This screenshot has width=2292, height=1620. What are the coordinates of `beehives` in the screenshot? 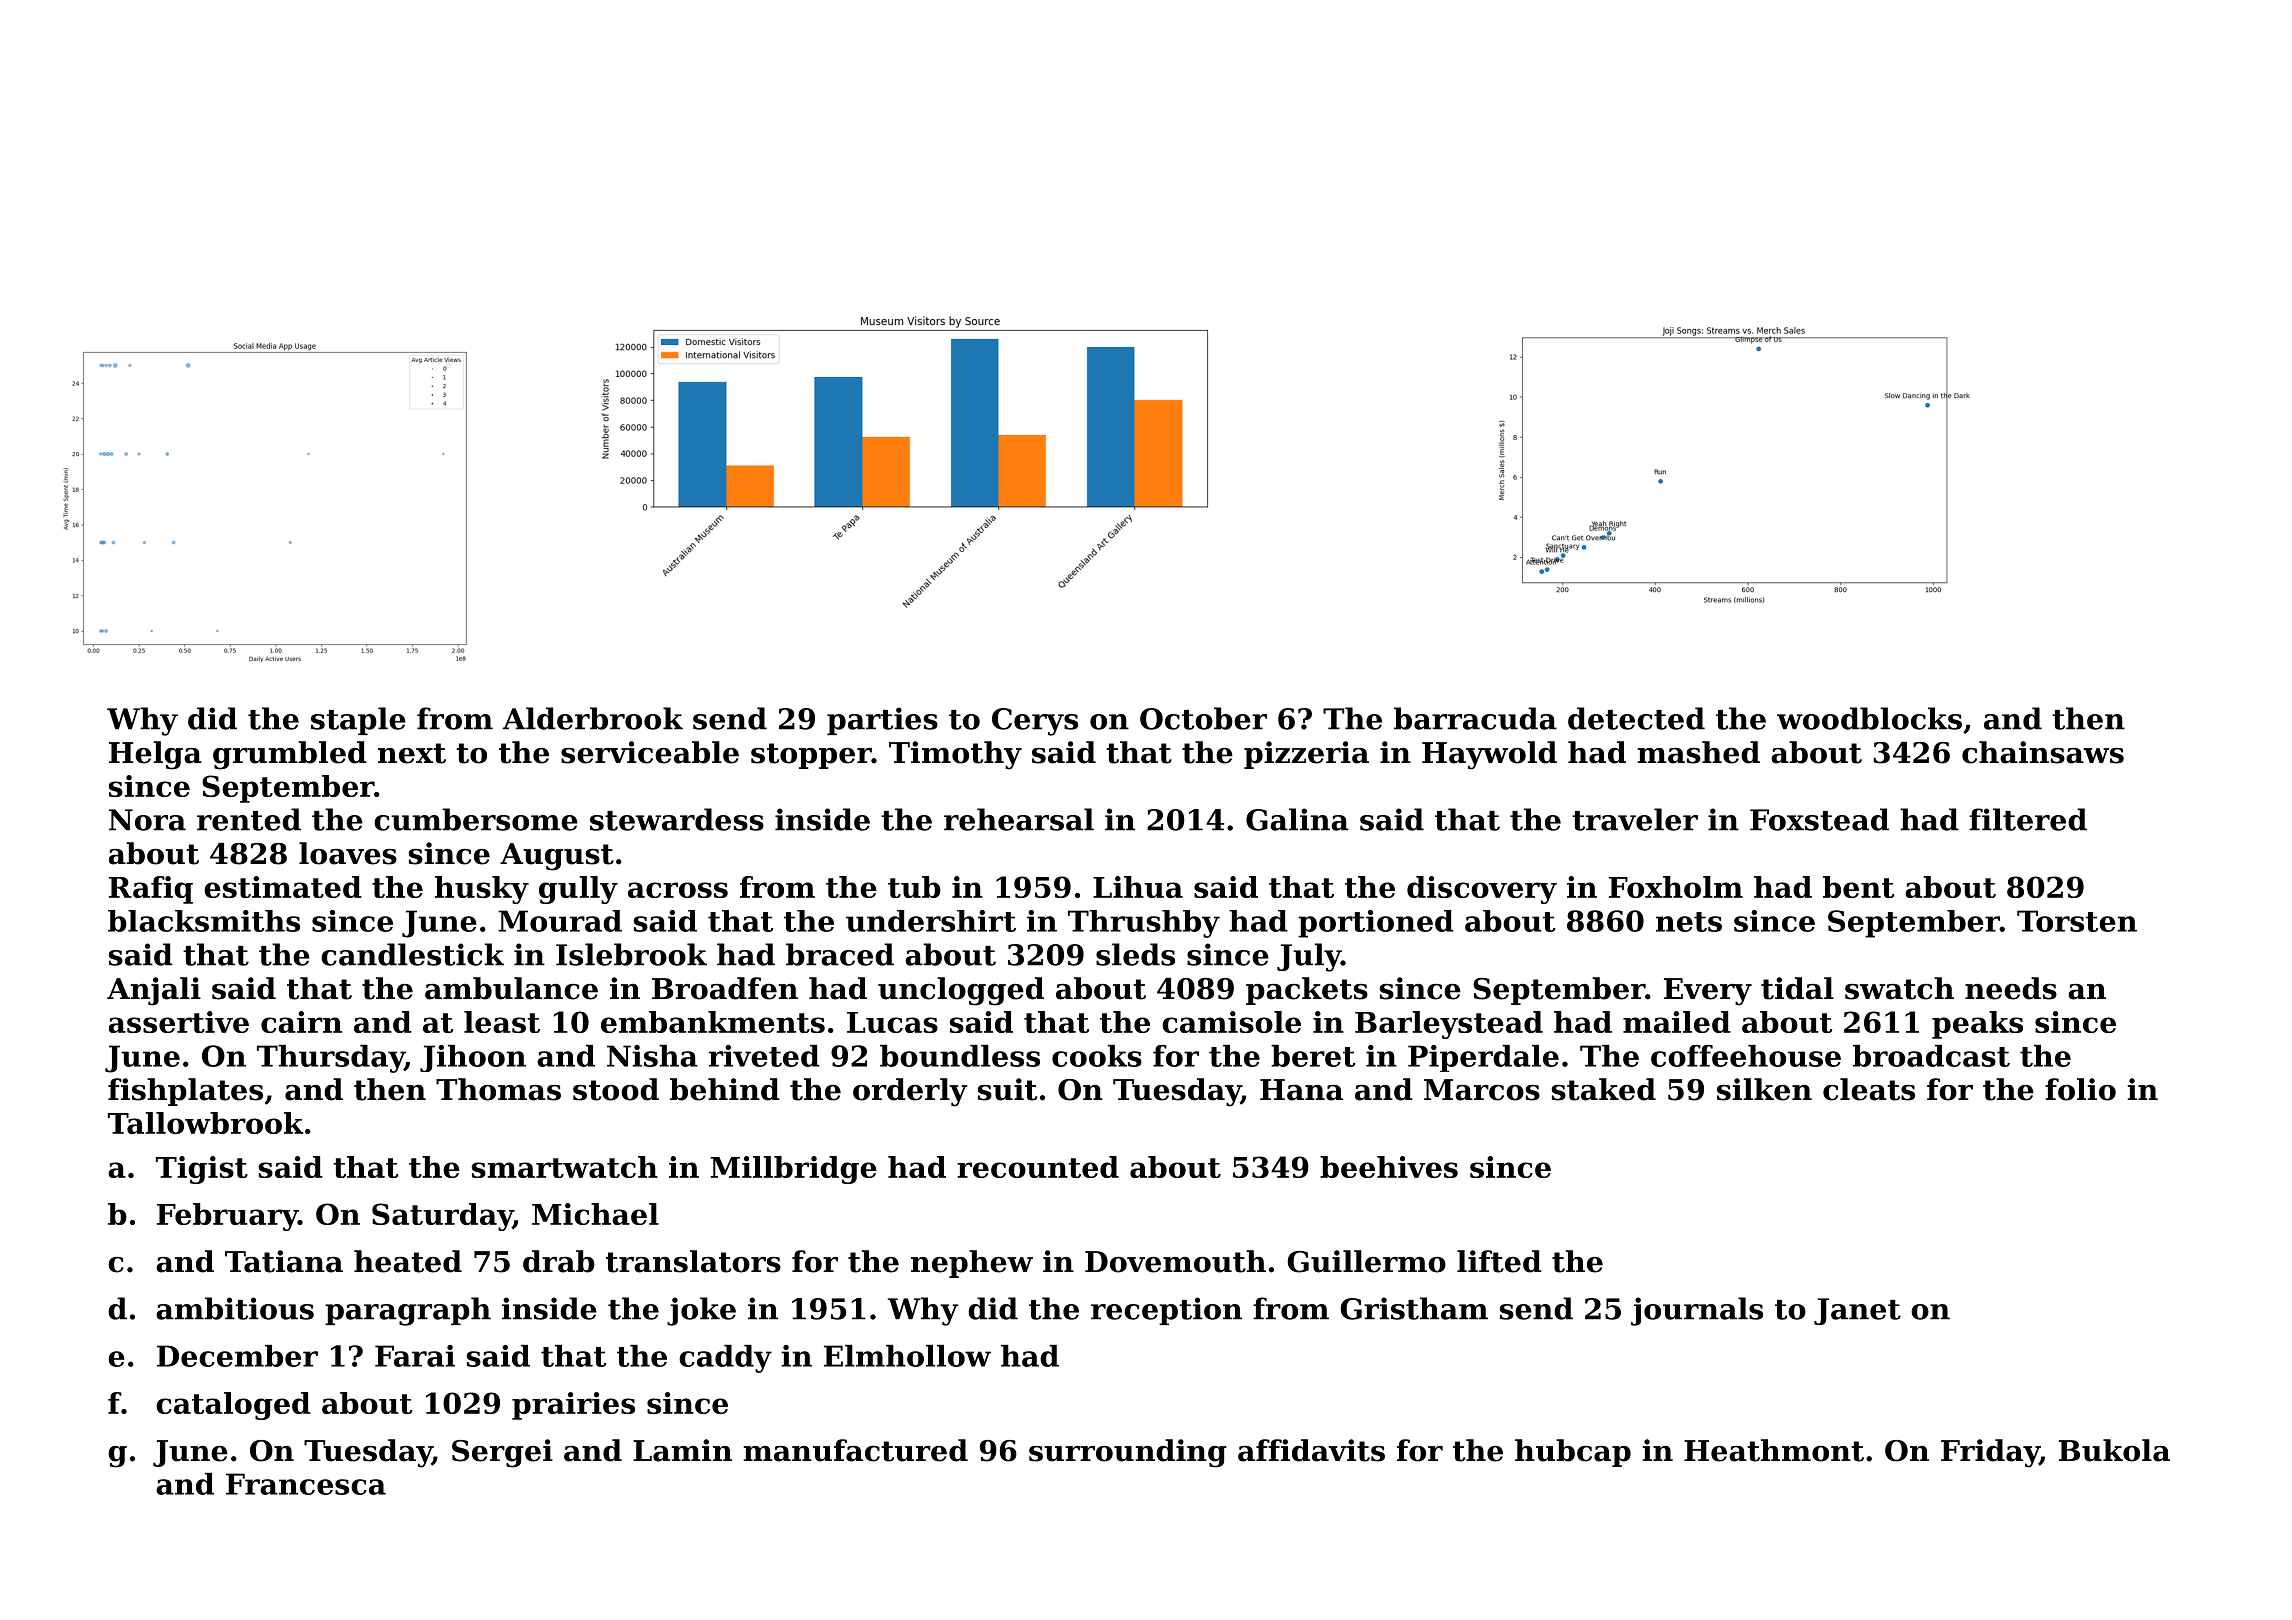 It's located at (1389, 1167).
